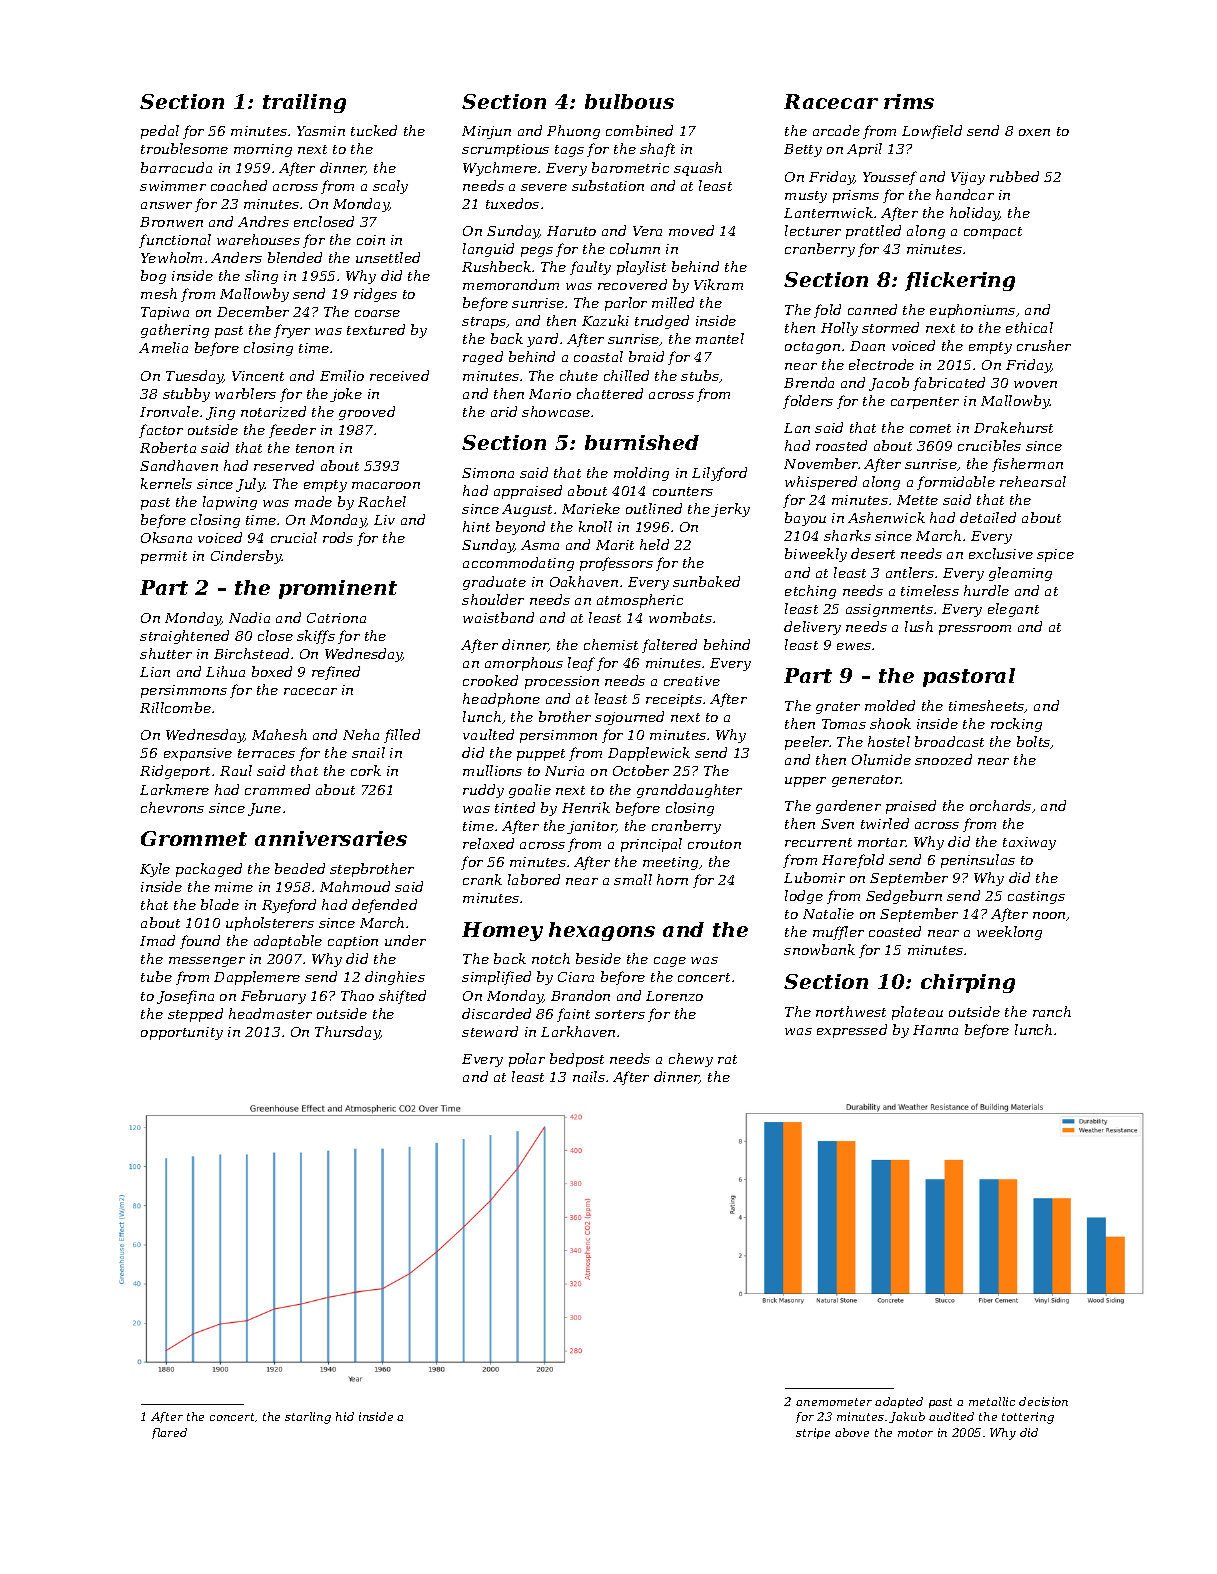 The width and height of the screenshot is (1217, 1574). What do you see at coordinates (169, 1433) in the screenshot?
I see `flared` at bounding box center [169, 1433].
